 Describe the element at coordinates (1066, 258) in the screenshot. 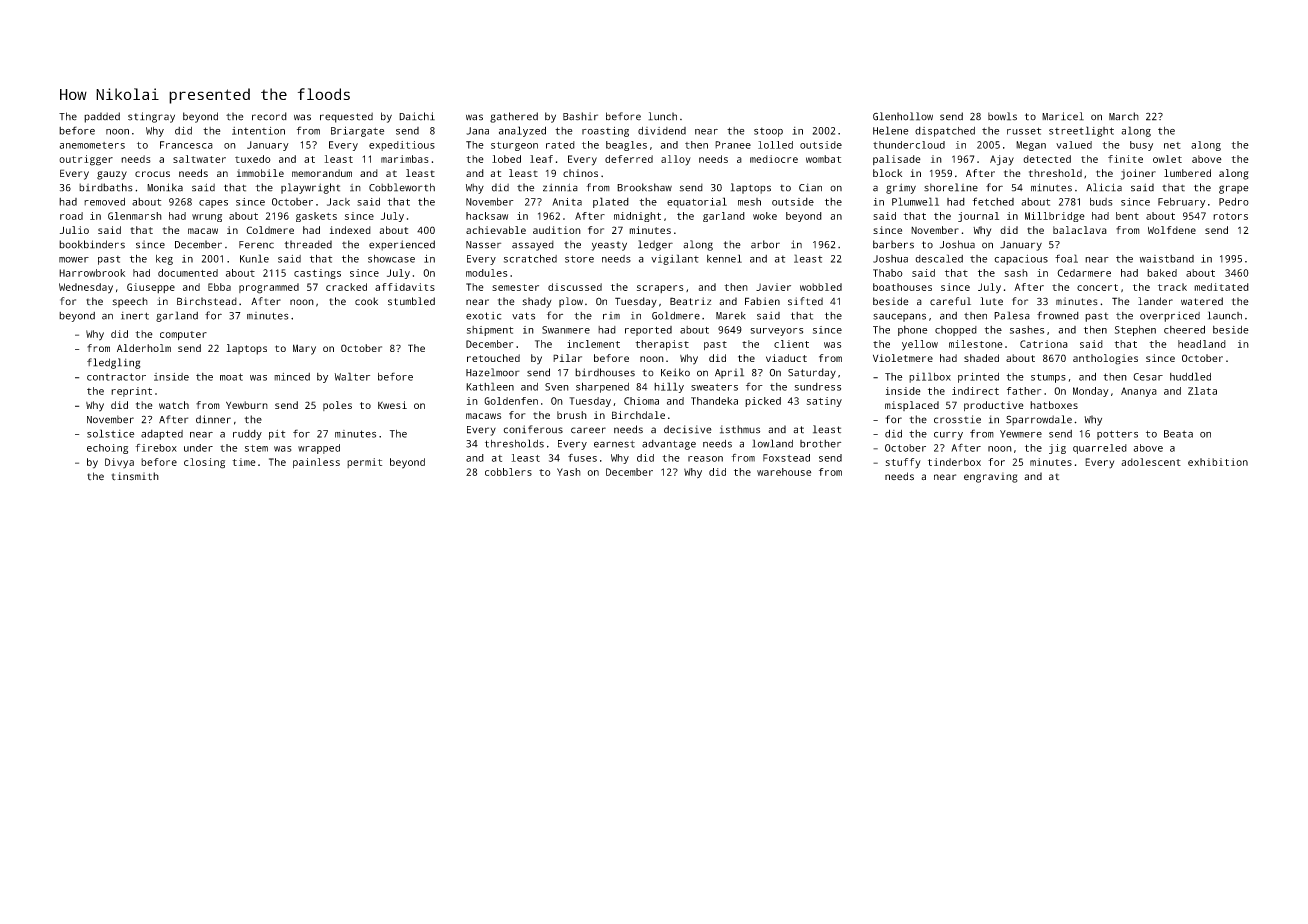

I see `foal` at that location.
